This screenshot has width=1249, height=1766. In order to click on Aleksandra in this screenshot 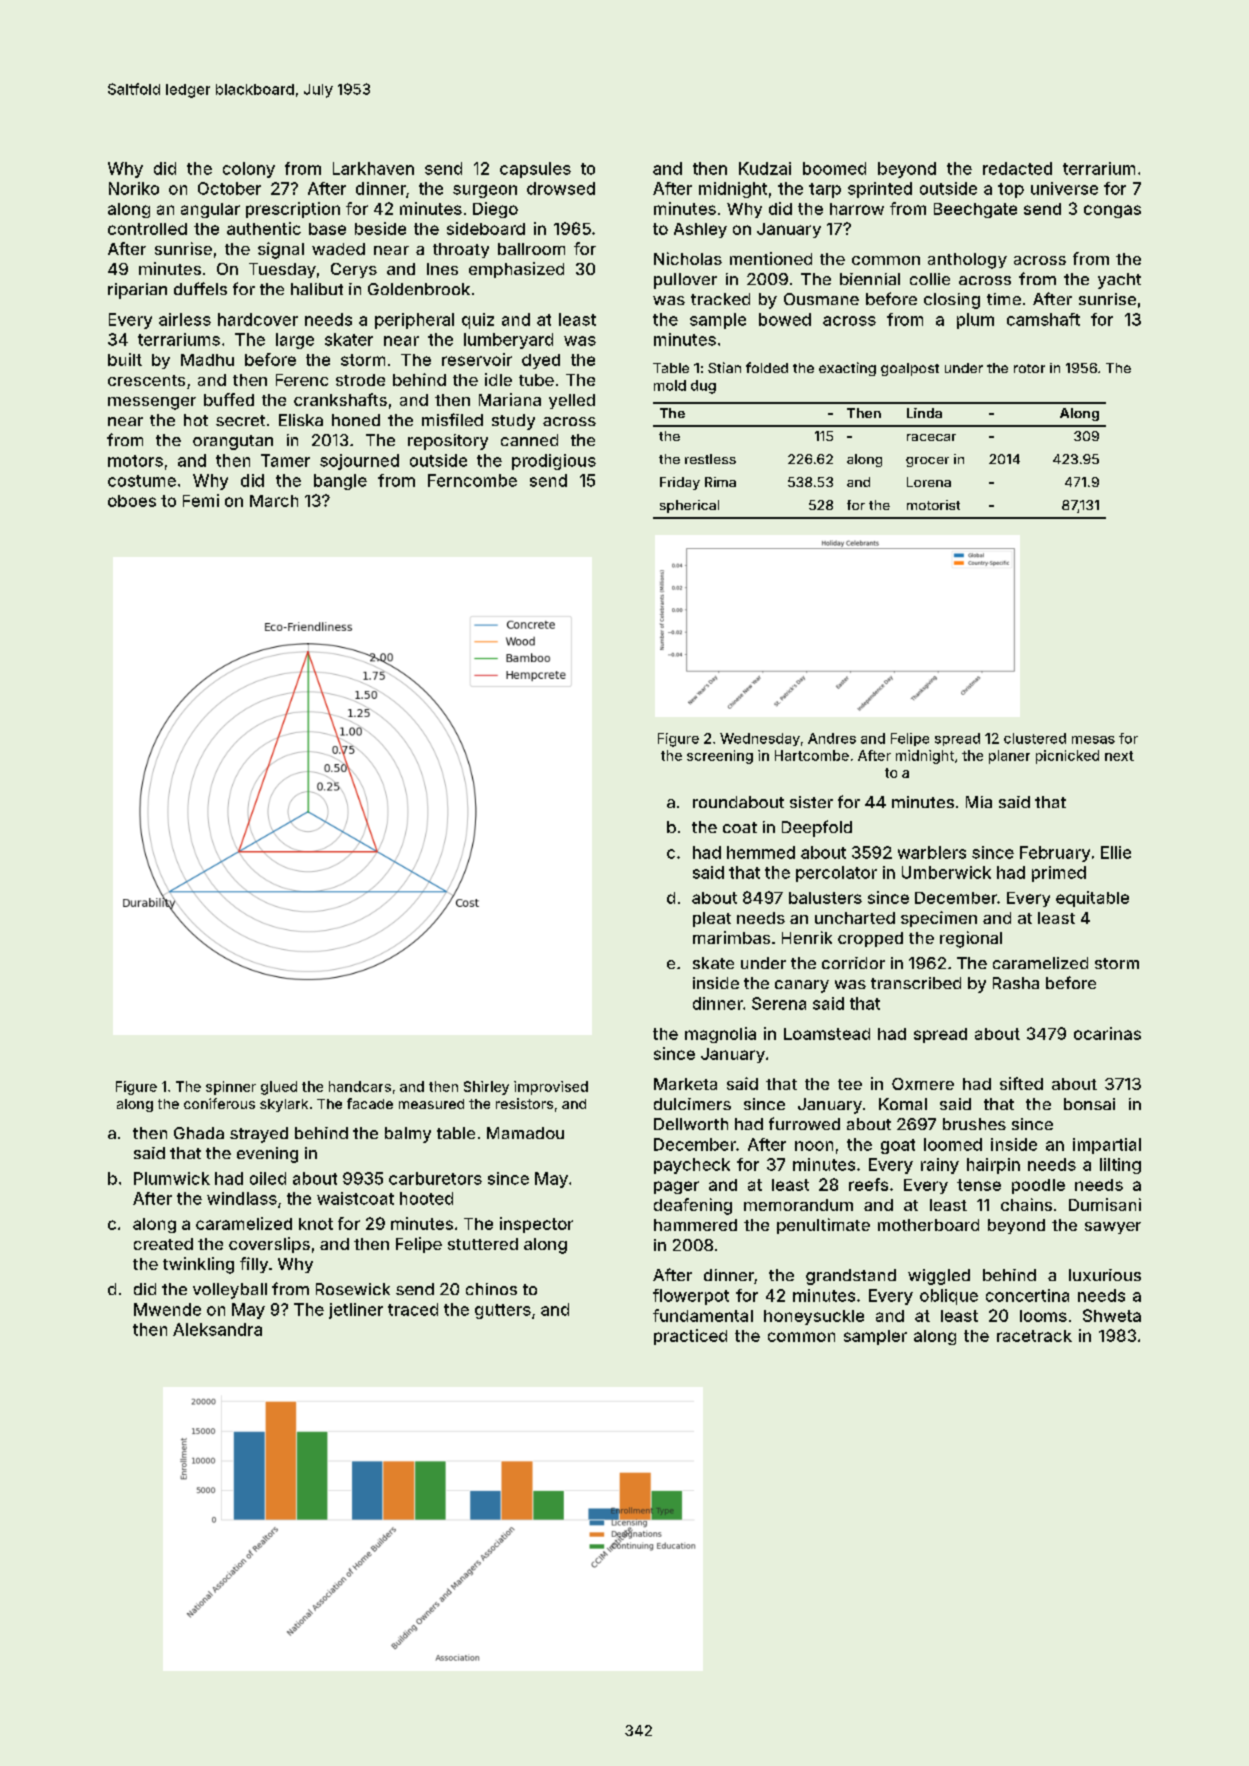, I will do `click(217, 1329)`.
